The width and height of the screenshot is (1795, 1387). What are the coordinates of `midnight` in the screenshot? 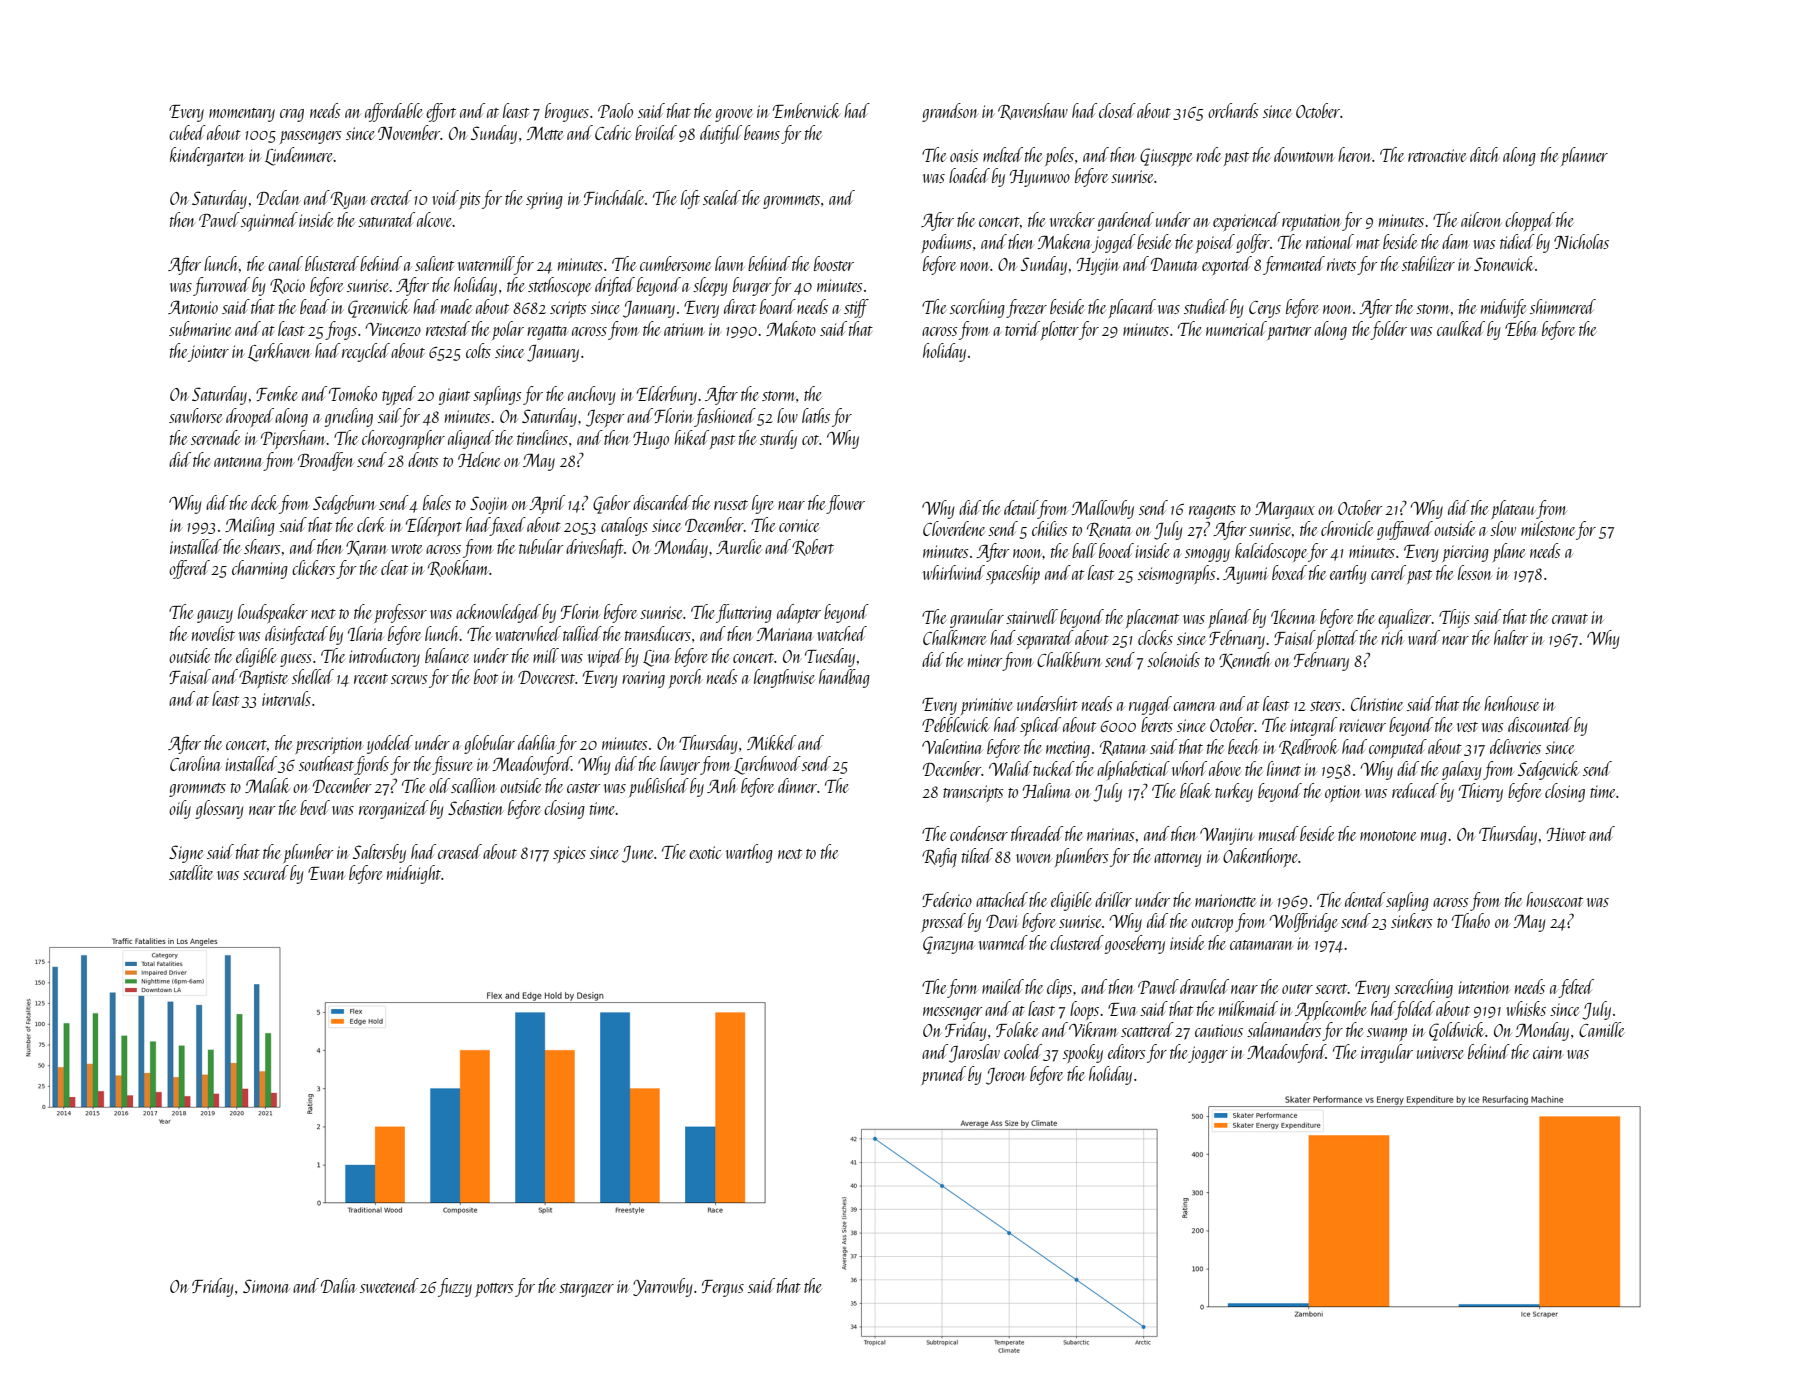 It's located at (414, 874).
